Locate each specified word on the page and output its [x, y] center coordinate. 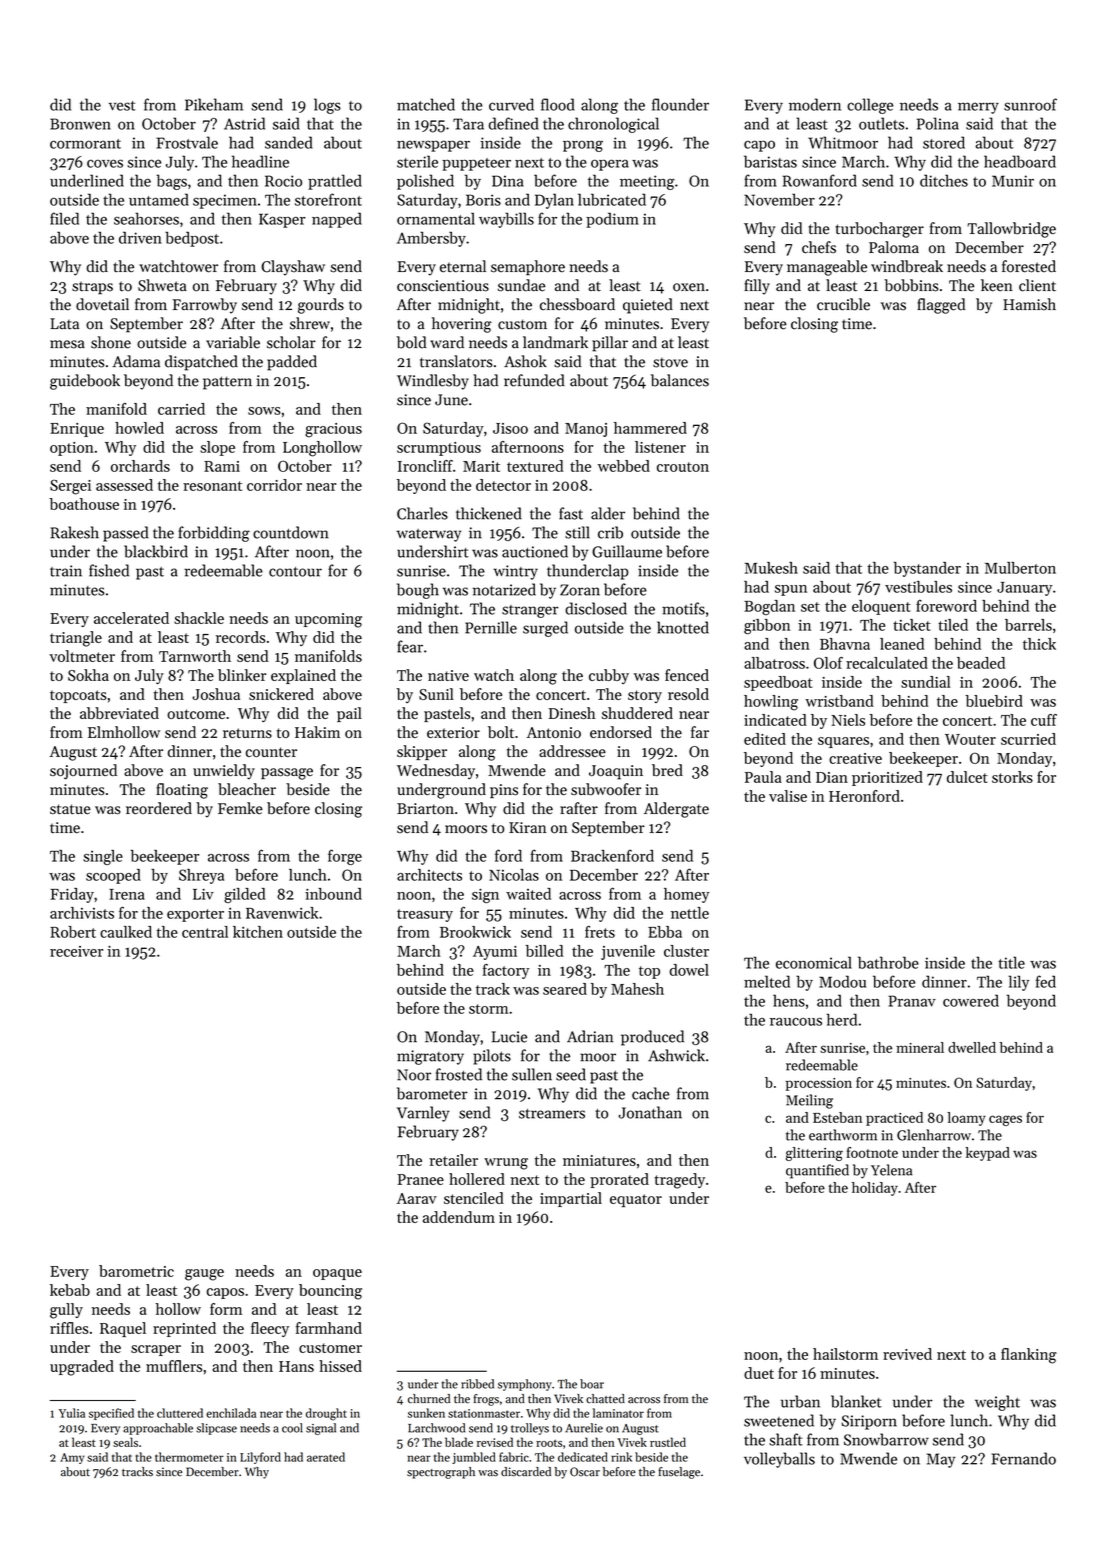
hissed [340, 1366]
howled [139, 428]
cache [651, 1093]
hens [789, 1000]
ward [447, 342]
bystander [927, 569]
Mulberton [1020, 568]
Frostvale [187, 142]
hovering [462, 325]
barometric [136, 1271]
